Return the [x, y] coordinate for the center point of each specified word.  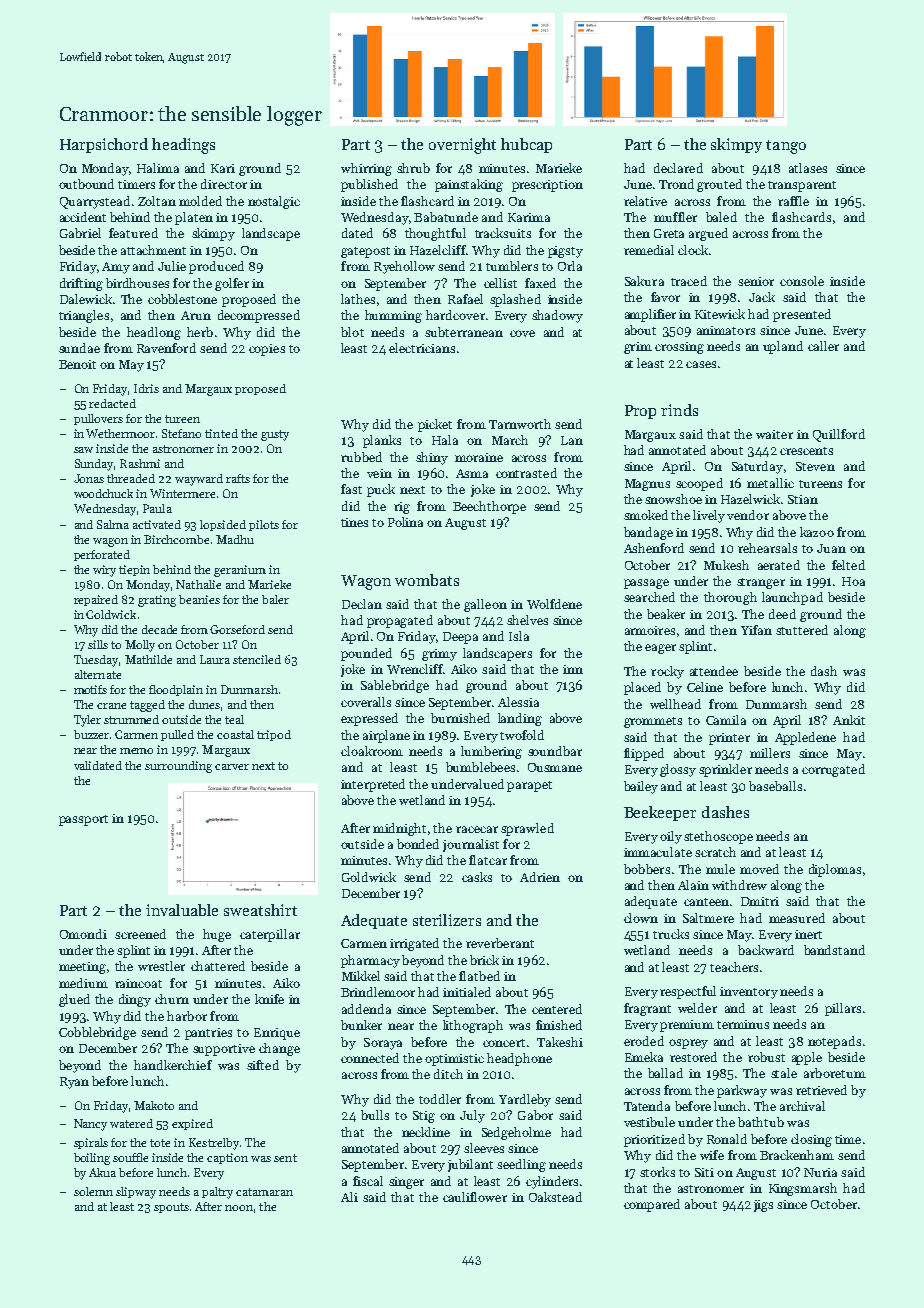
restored [693, 1057]
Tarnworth [520, 424]
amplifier [650, 315]
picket [435, 425]
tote [160, 1143]
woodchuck [103, 493]
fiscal [368, 1181]
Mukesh [726, 565]
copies [267, 350]
